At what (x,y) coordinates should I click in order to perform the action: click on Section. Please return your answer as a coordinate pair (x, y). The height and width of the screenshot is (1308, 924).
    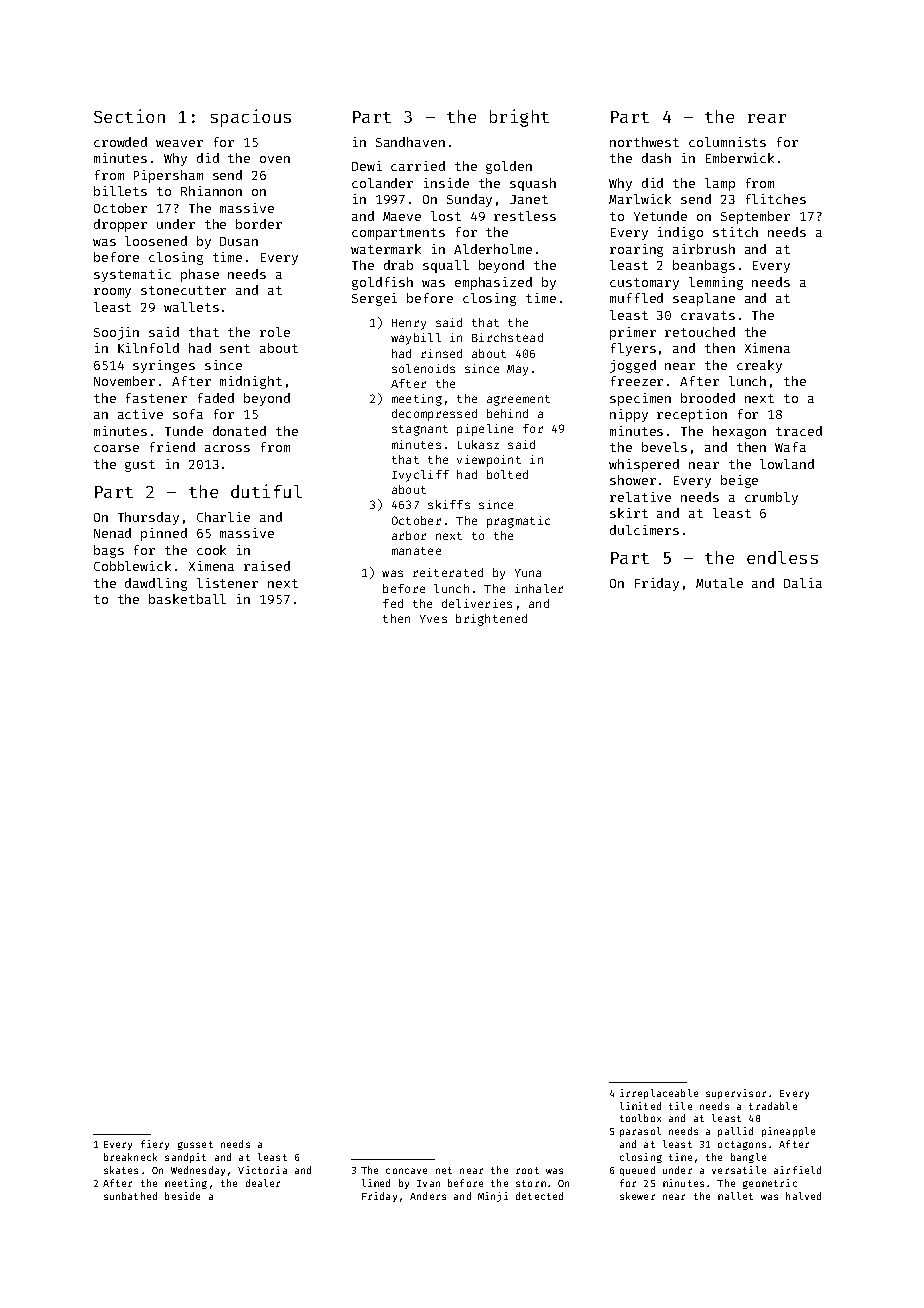
    Looking at the image, I should click on (129, 116).
